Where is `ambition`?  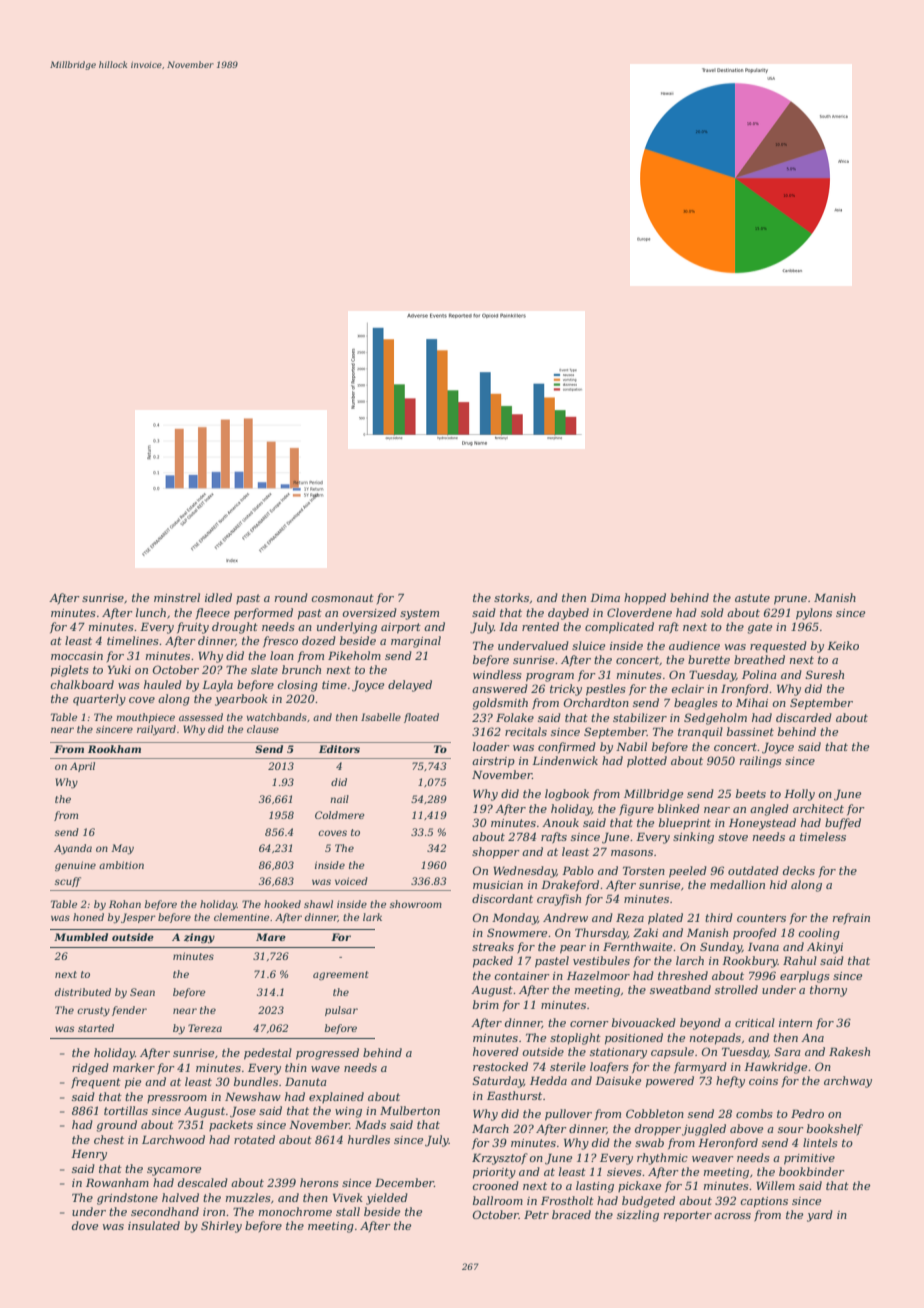
ambition is located at coordinates (121, 865).
